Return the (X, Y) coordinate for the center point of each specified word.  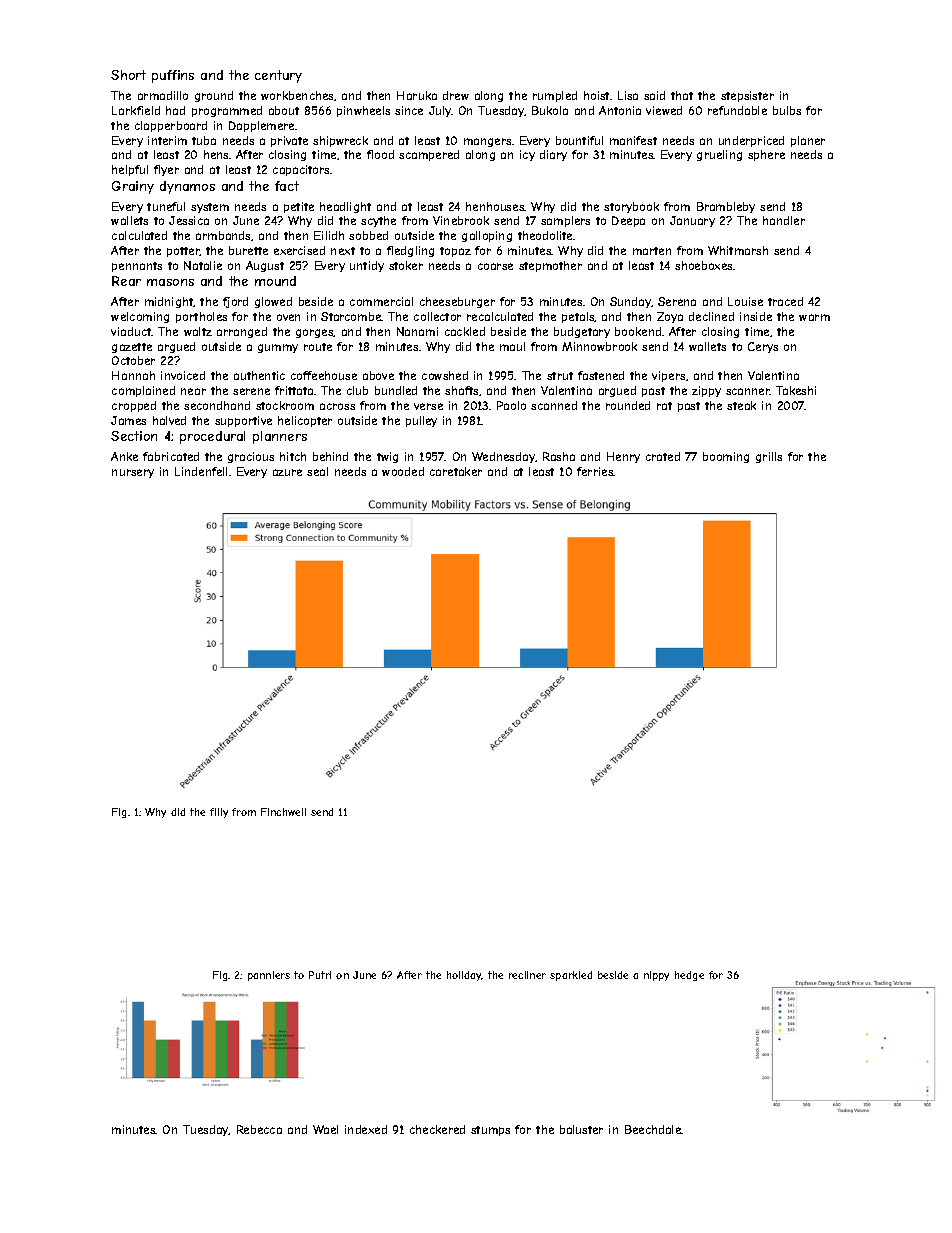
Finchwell (283, 812)
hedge (689, 976)
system (210, 208)
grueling (719, 155)
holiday (464, 976)
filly (219, 813)
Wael (325, 1129)
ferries (595, 471)
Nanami (417, 331)
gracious (251, 457)
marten (652, 251)
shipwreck (340, 141)
